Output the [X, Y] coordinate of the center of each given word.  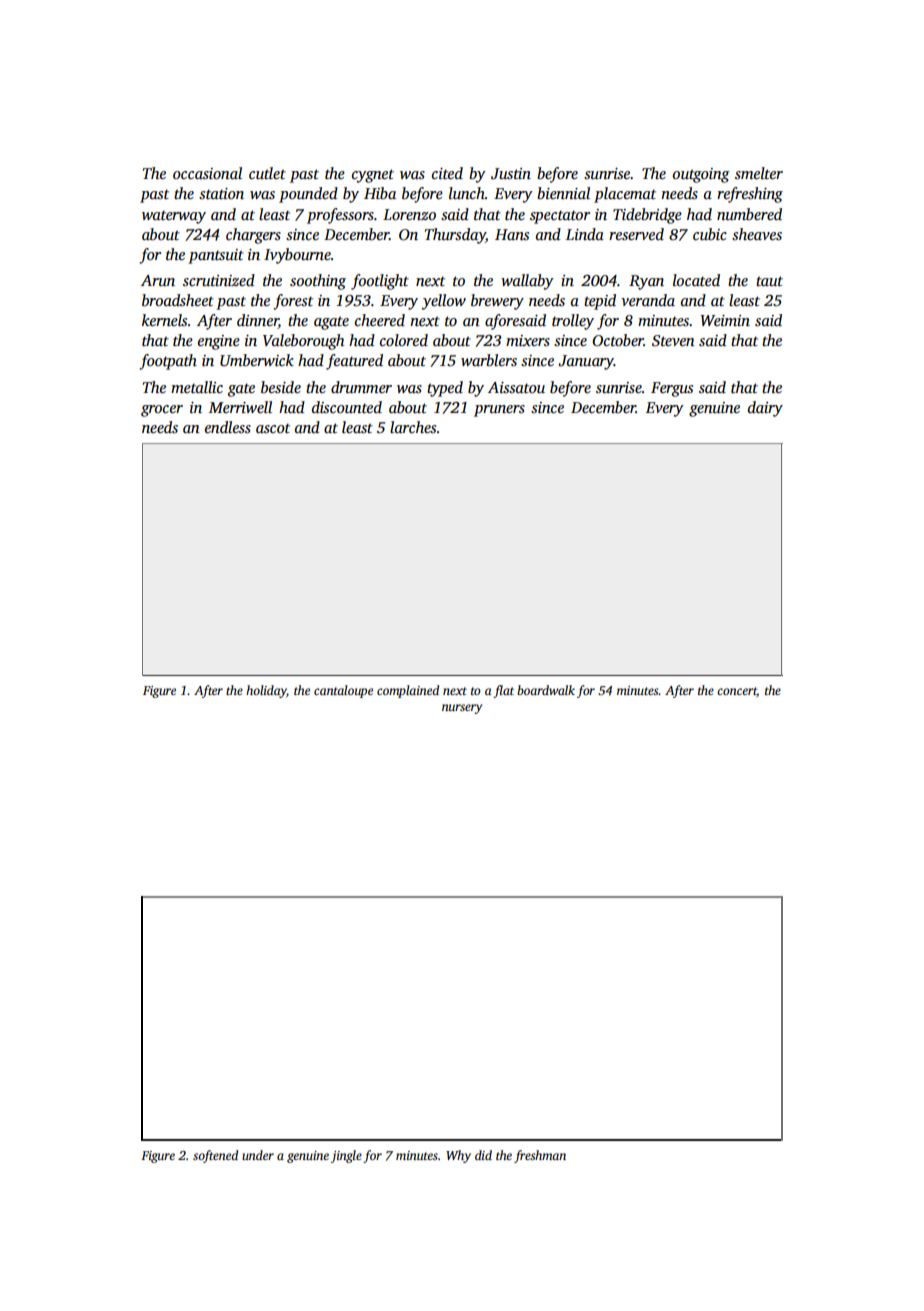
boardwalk [546, 690]
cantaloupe [343, 691]
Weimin [725, 320]
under [258, 1155]
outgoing [701, 175]
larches [413, 427]
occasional [207, 173]
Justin [511, 174]
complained [408, 691]
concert [737, 692]
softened [215, 1156]
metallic [197, 387]
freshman [540, 1156]
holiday [266, 691]
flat [503, 691]
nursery [462, 709]
